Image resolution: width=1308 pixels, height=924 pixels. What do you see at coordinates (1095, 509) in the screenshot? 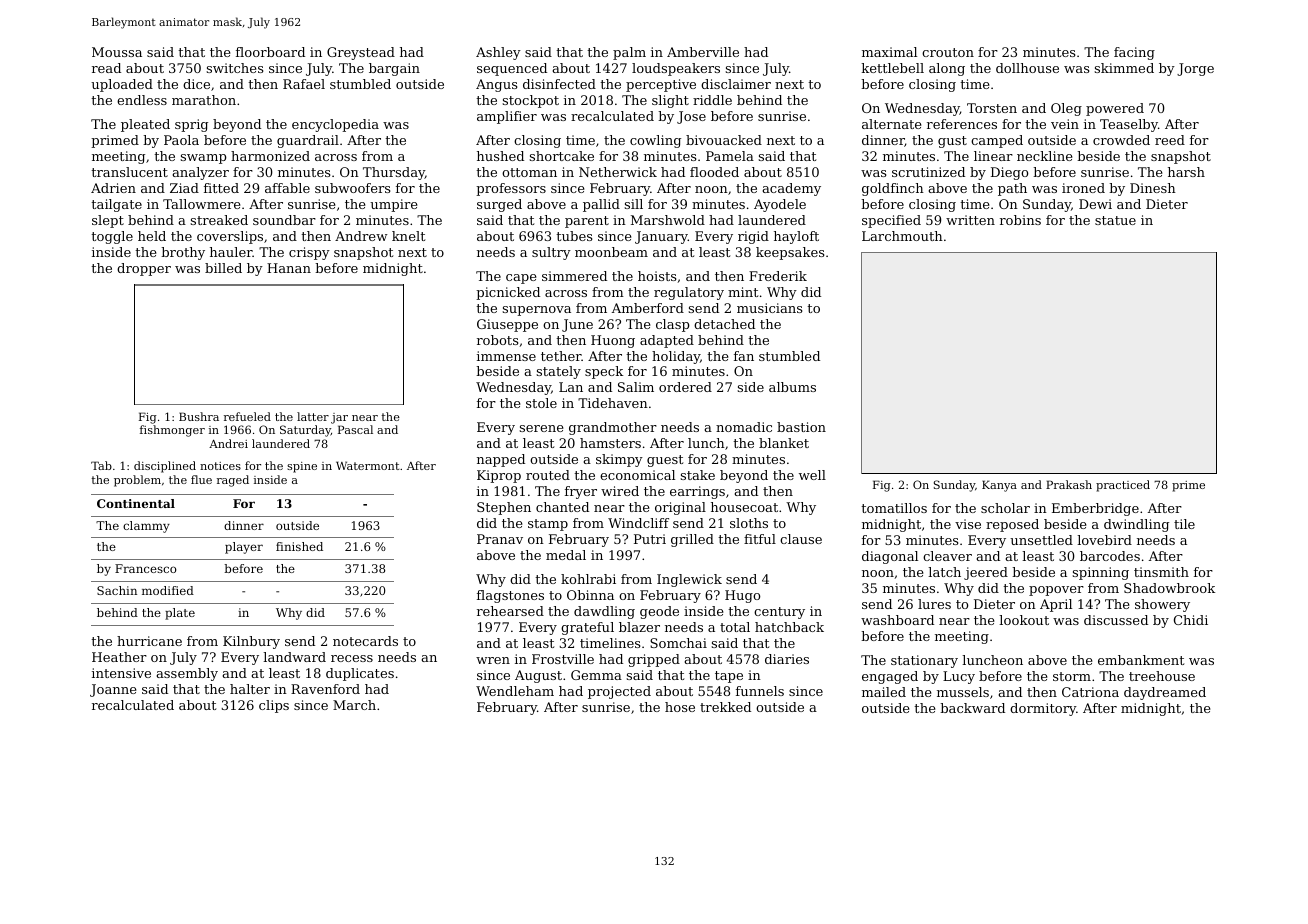
I see `Emberbridge` at bounding box center [1095, 509].
